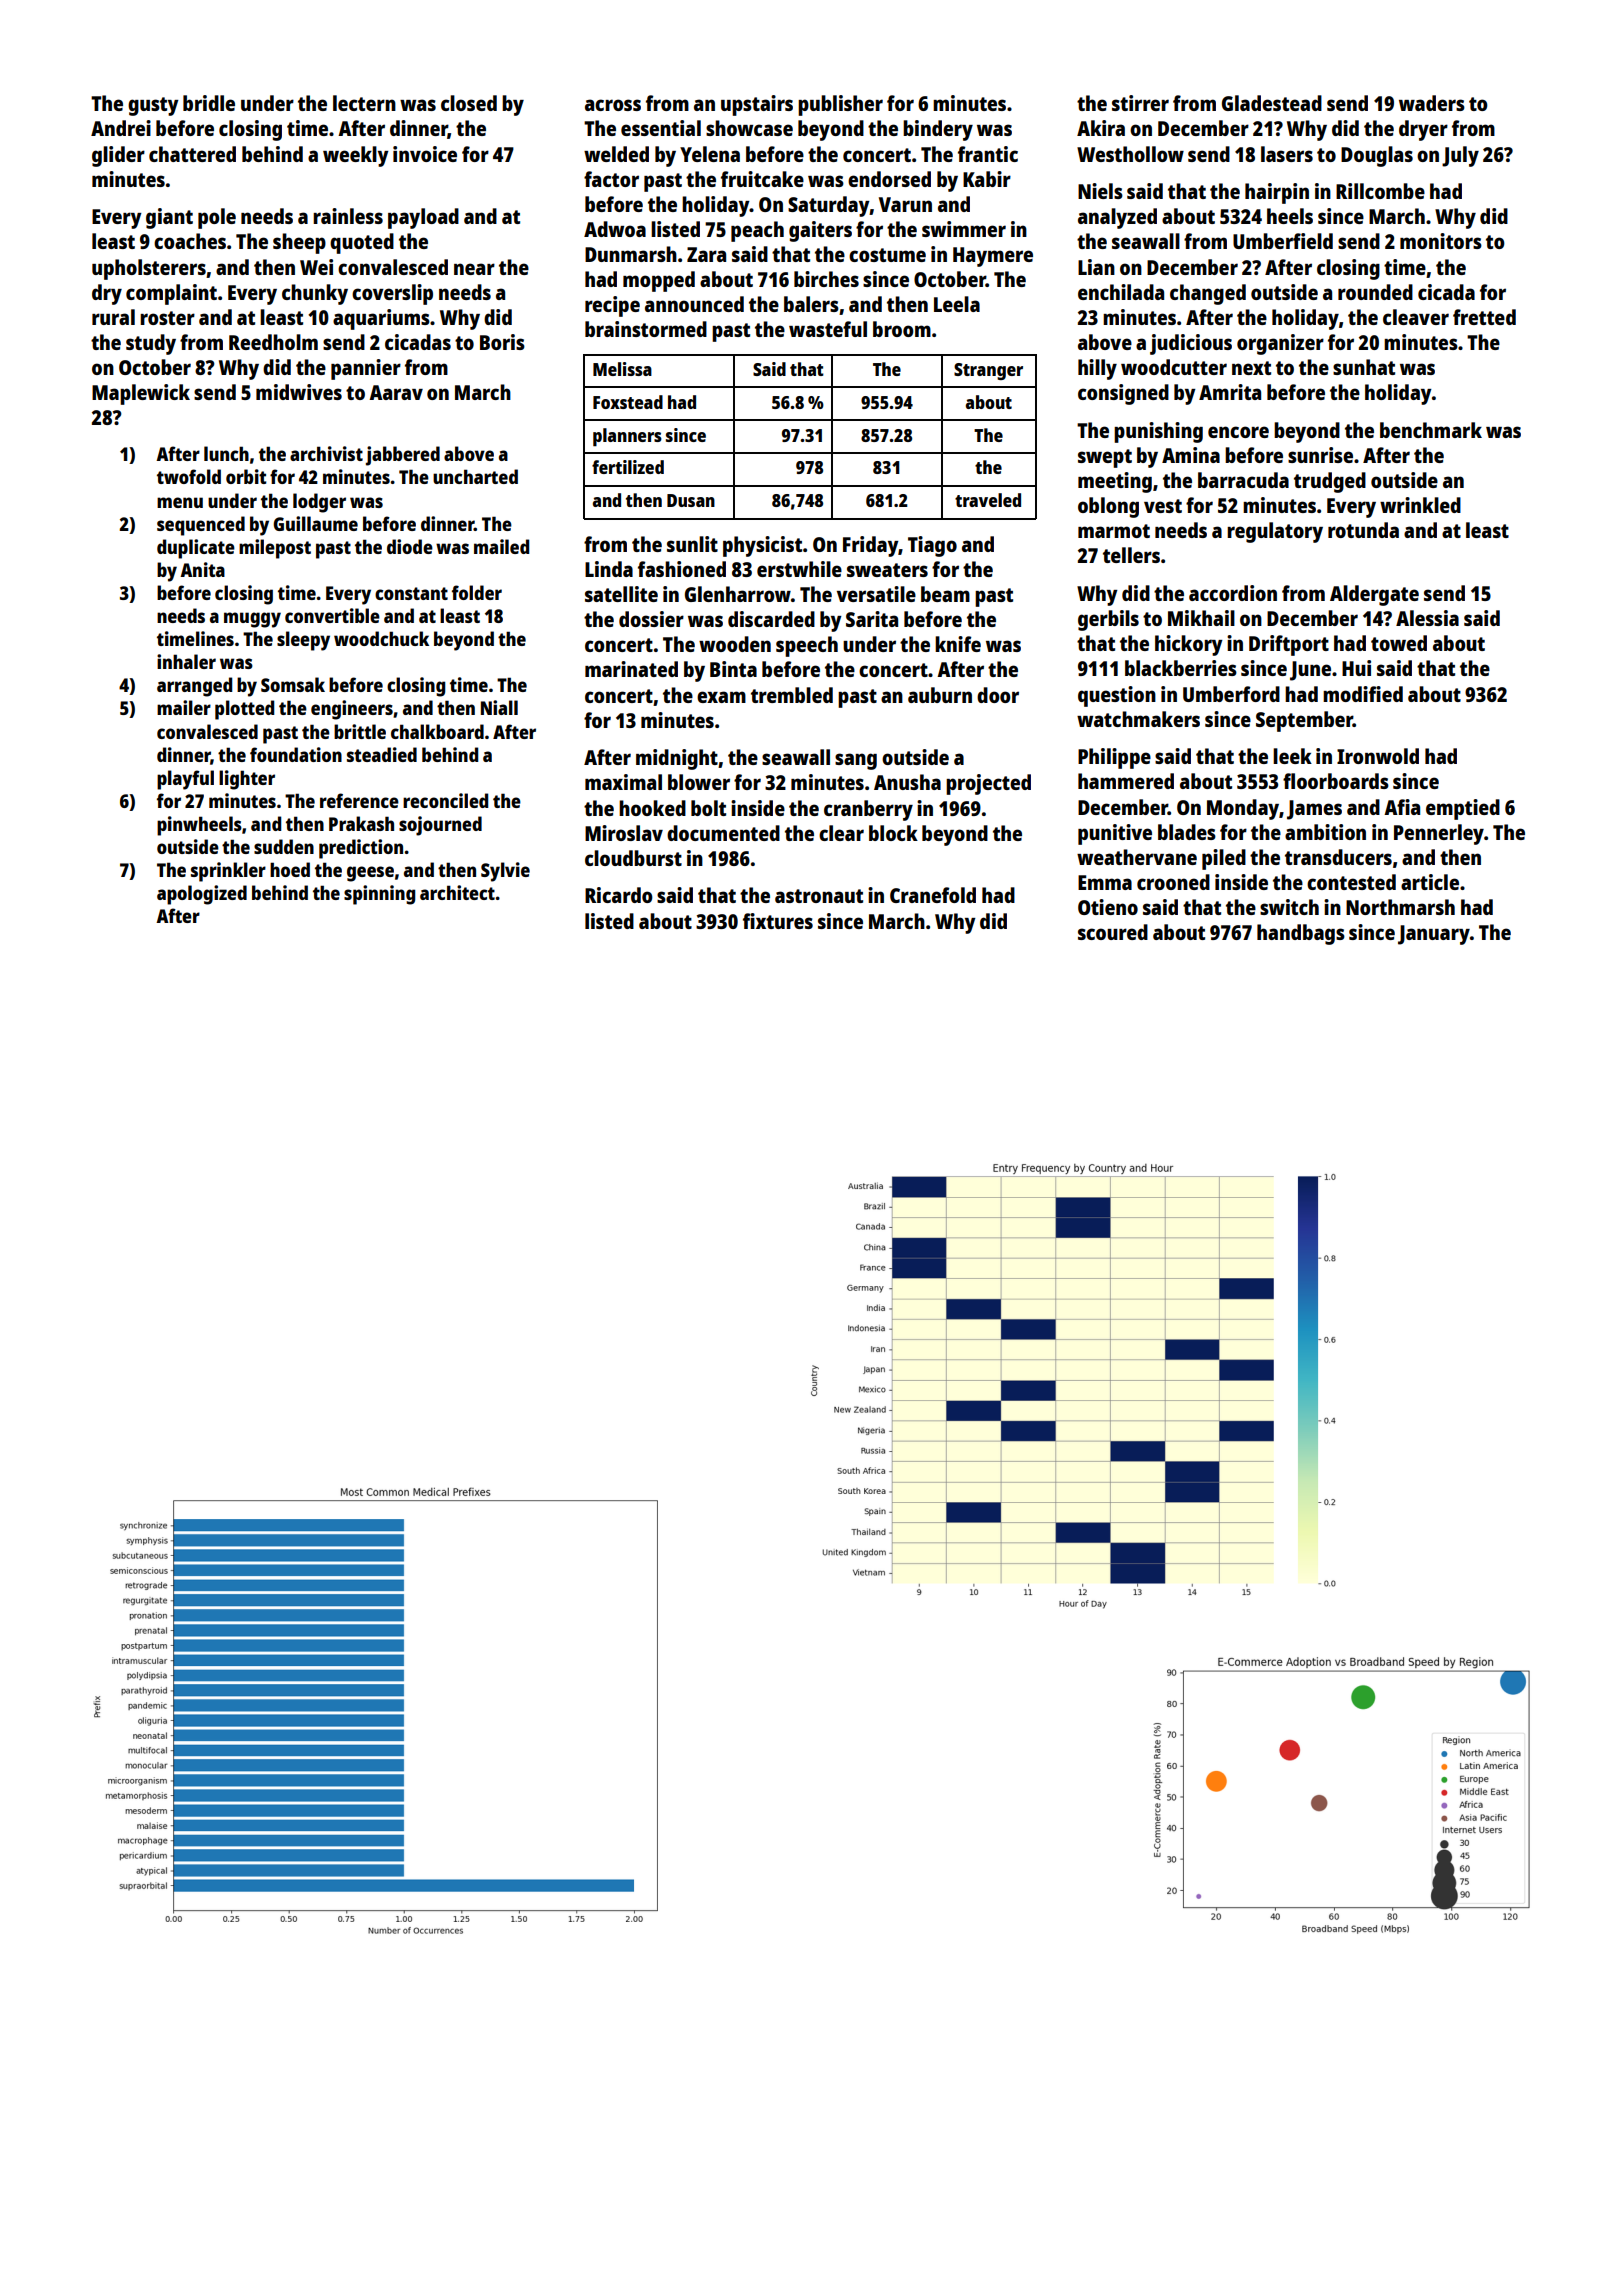  I want to click on glider, so click(118, 156).
